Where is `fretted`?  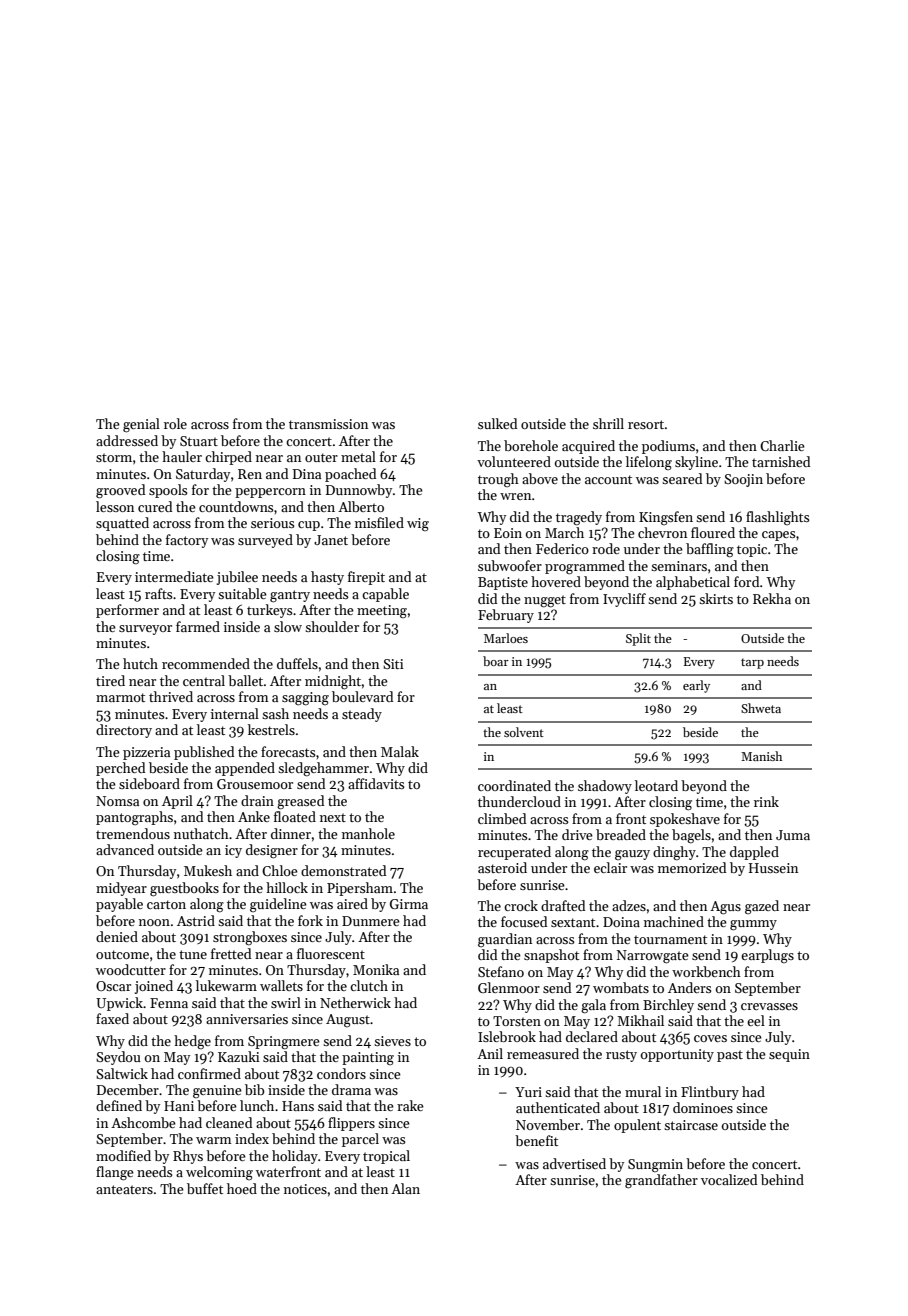
fretted is located at coordinates (231, 953).
